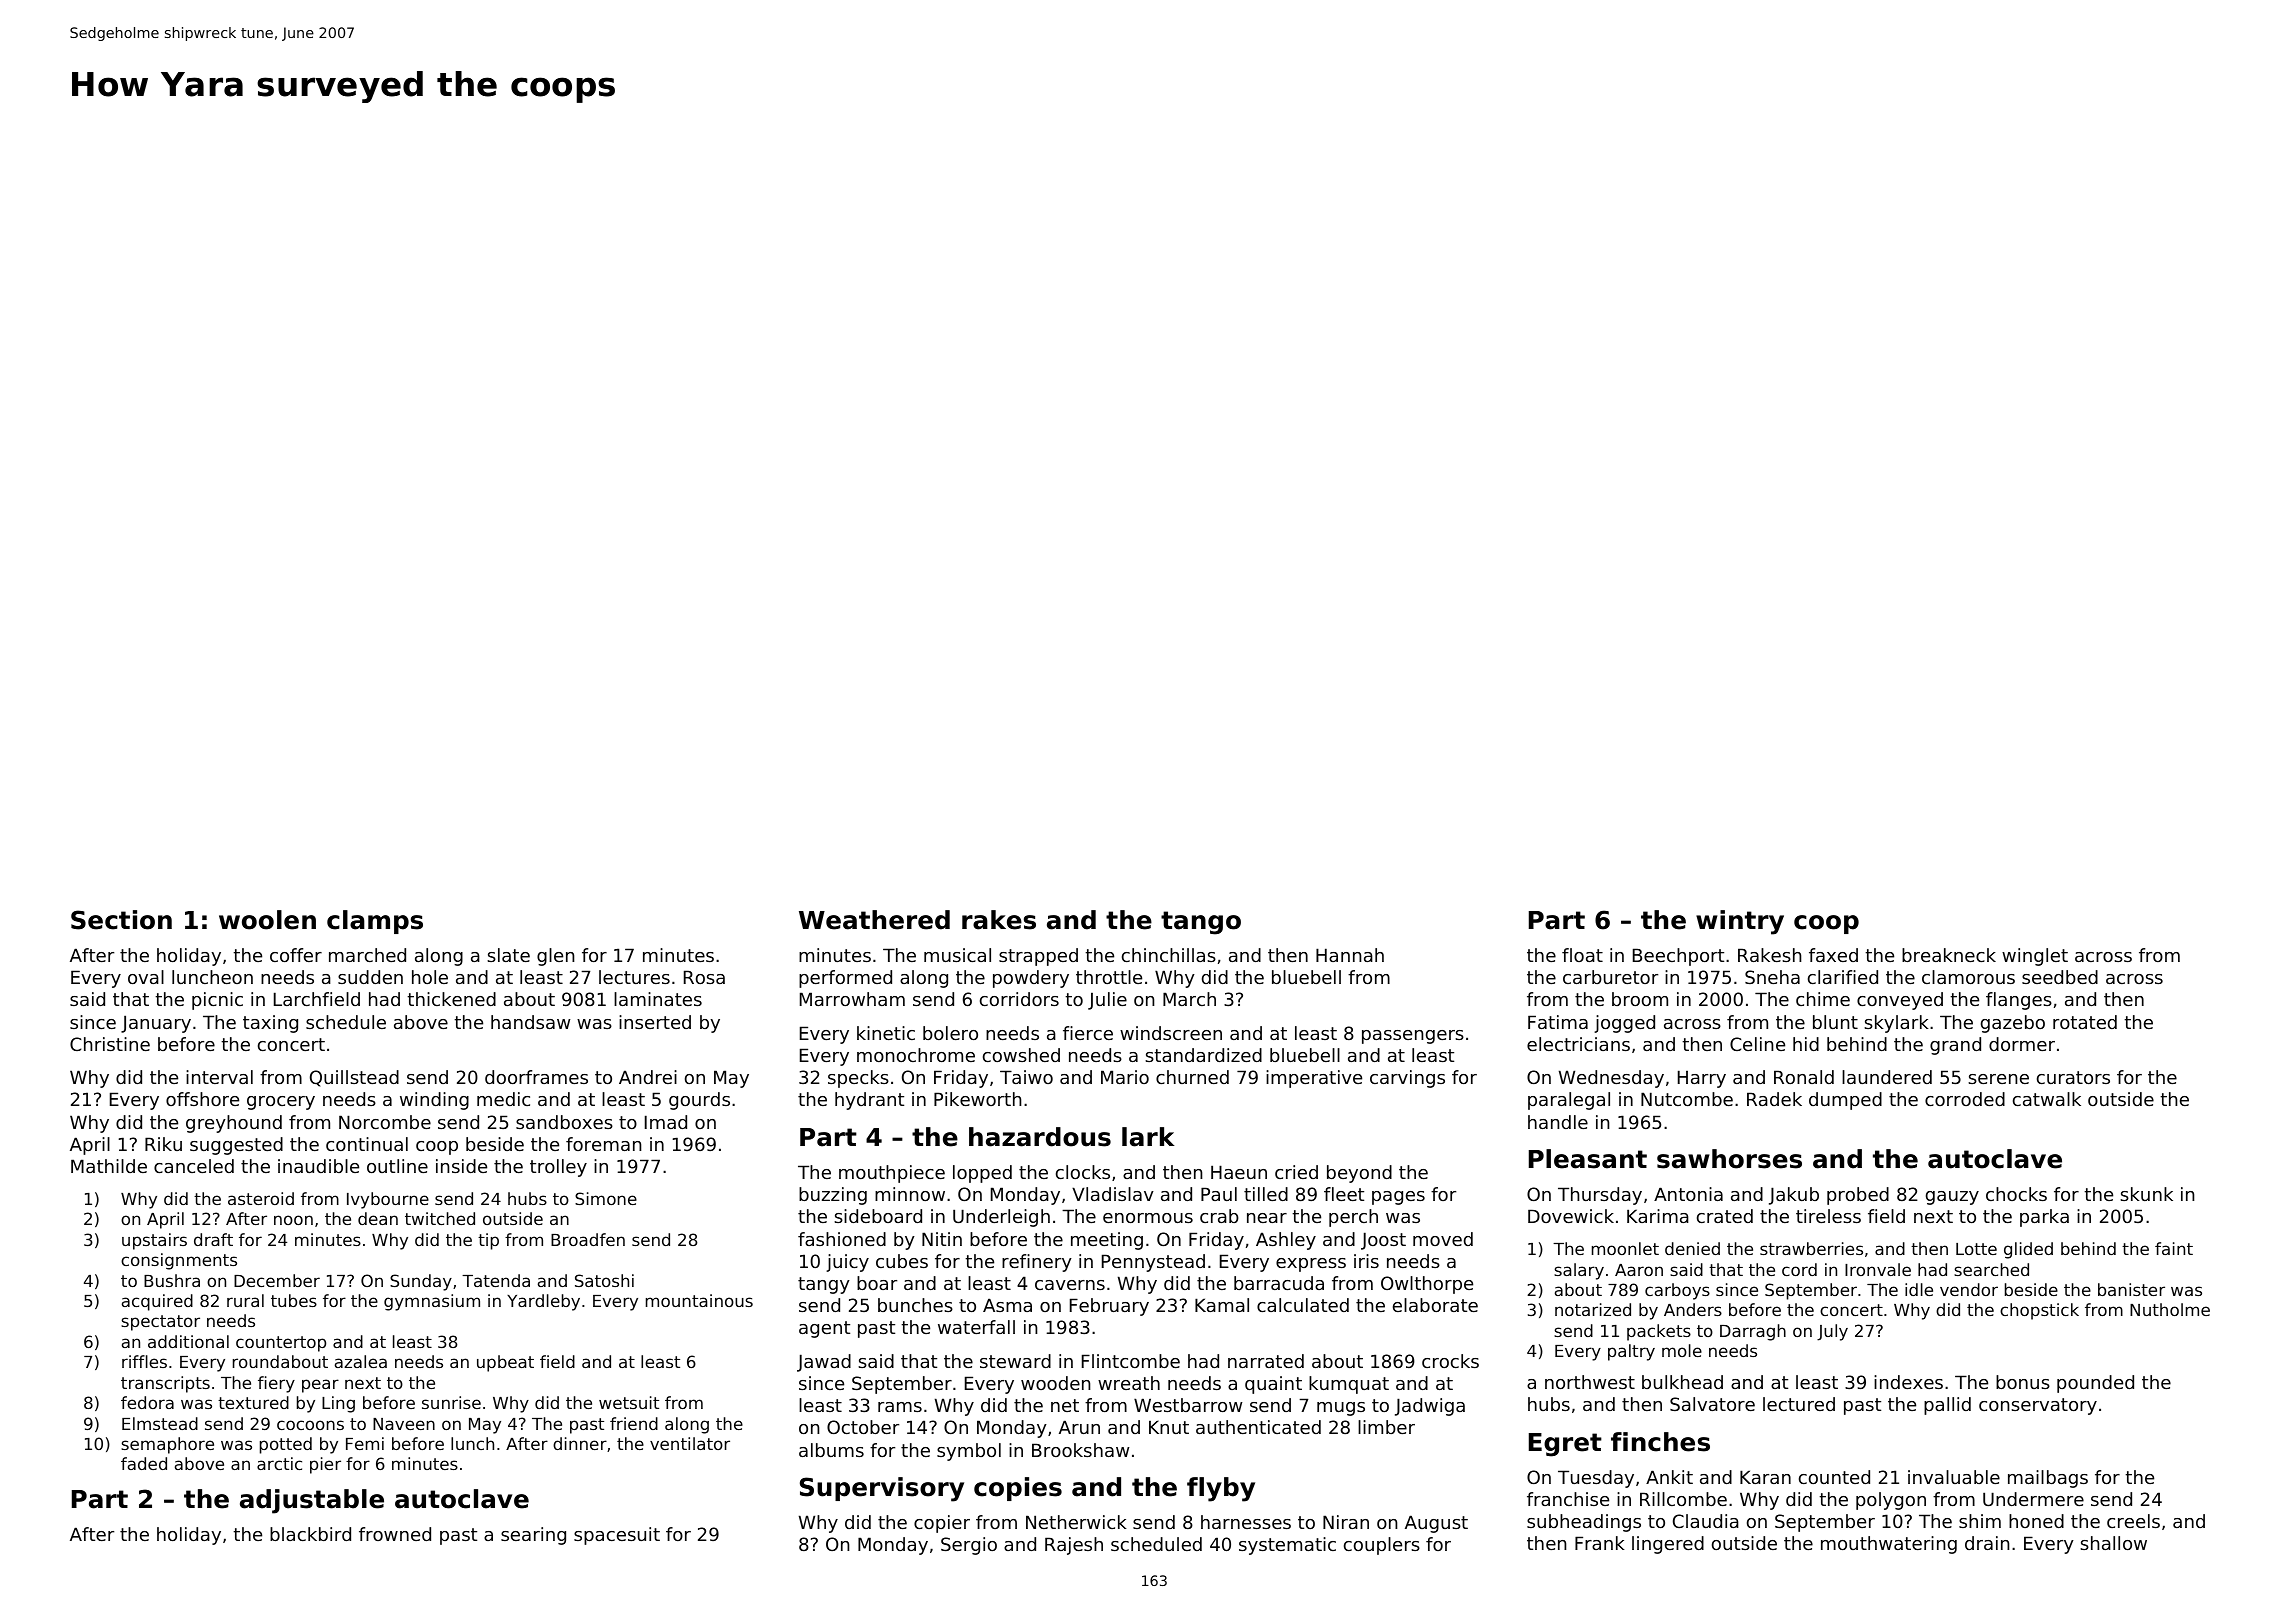 This screenshot has width=2281, height=1613. What do you see at coordinates (1832, 1332) in the screenshot?
I see `July` at bounding box center [1832, 1332].
